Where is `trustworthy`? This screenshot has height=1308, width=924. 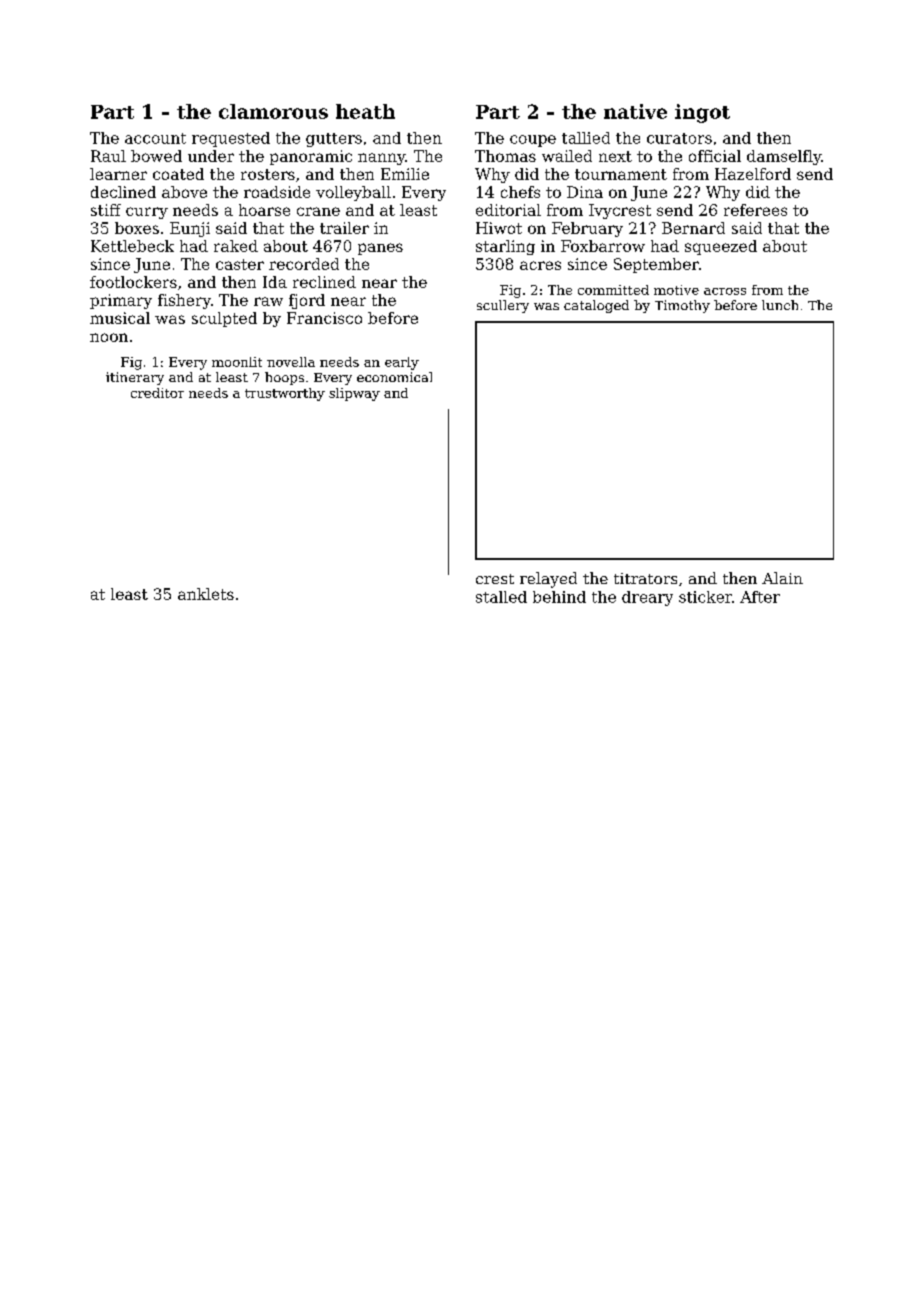
trustworthy is located at coordinates (285, 394).
